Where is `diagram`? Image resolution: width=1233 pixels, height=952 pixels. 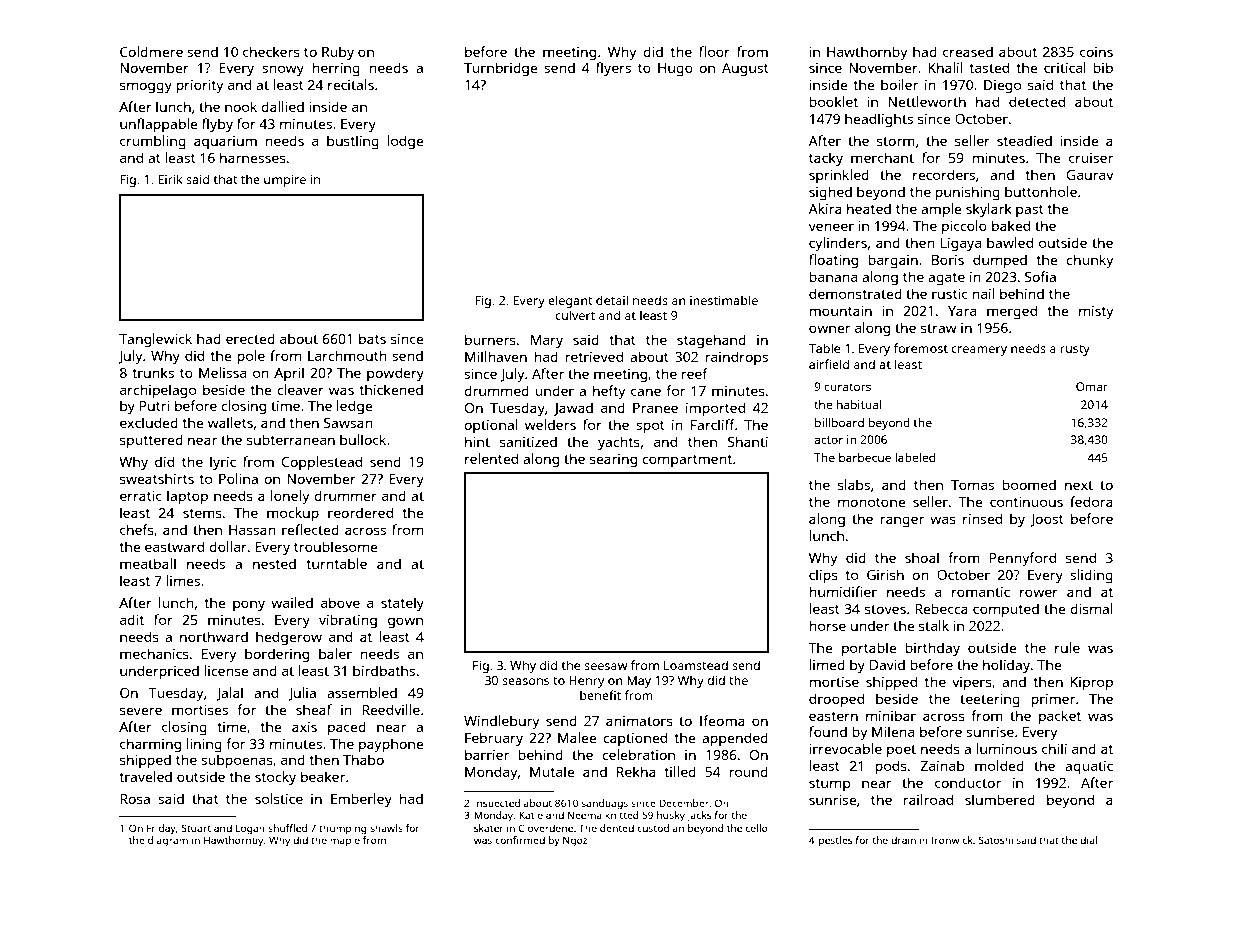
diagram is located at coordinates (168, 841).
